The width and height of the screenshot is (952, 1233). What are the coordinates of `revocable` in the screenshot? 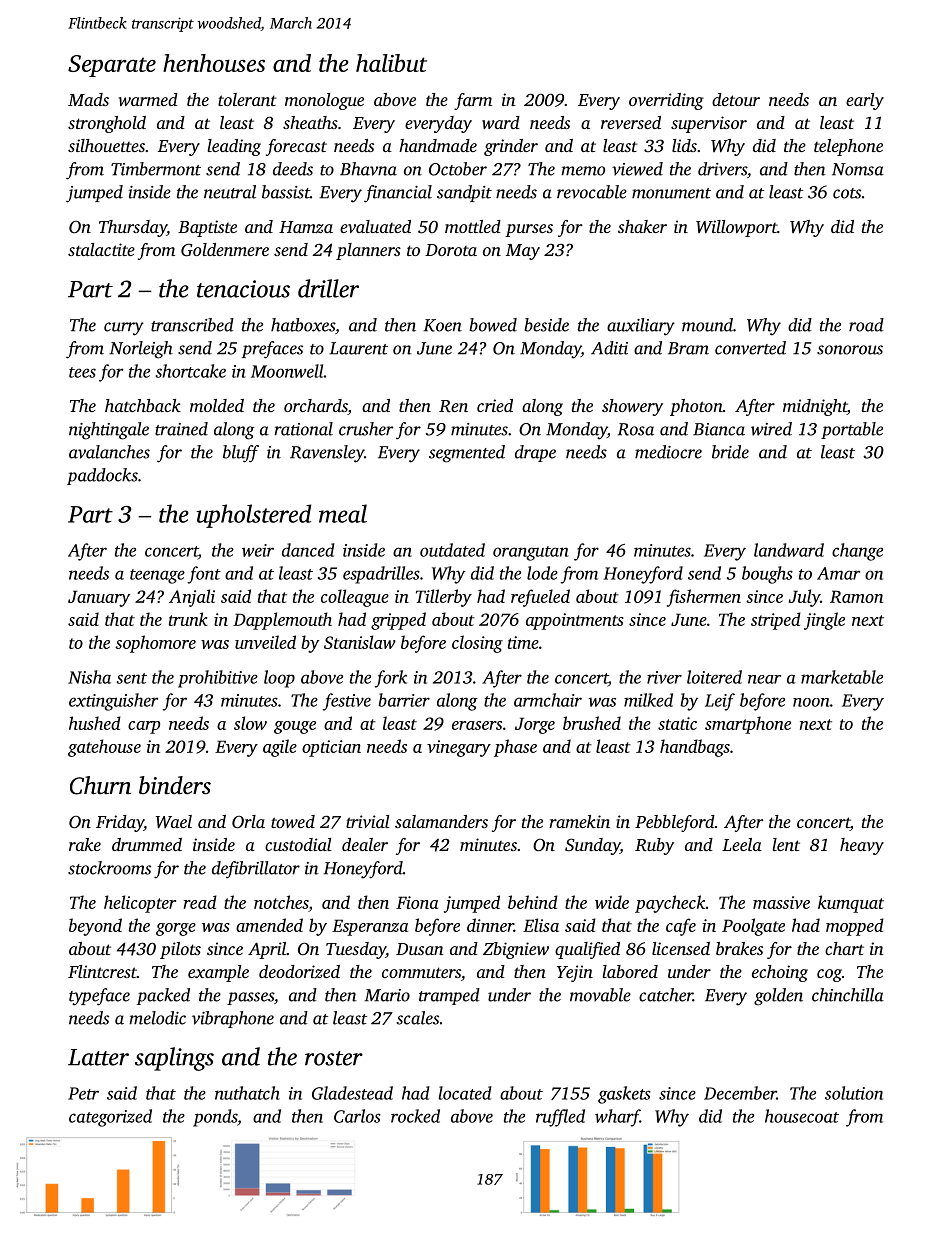 It's located at (592, 192).
